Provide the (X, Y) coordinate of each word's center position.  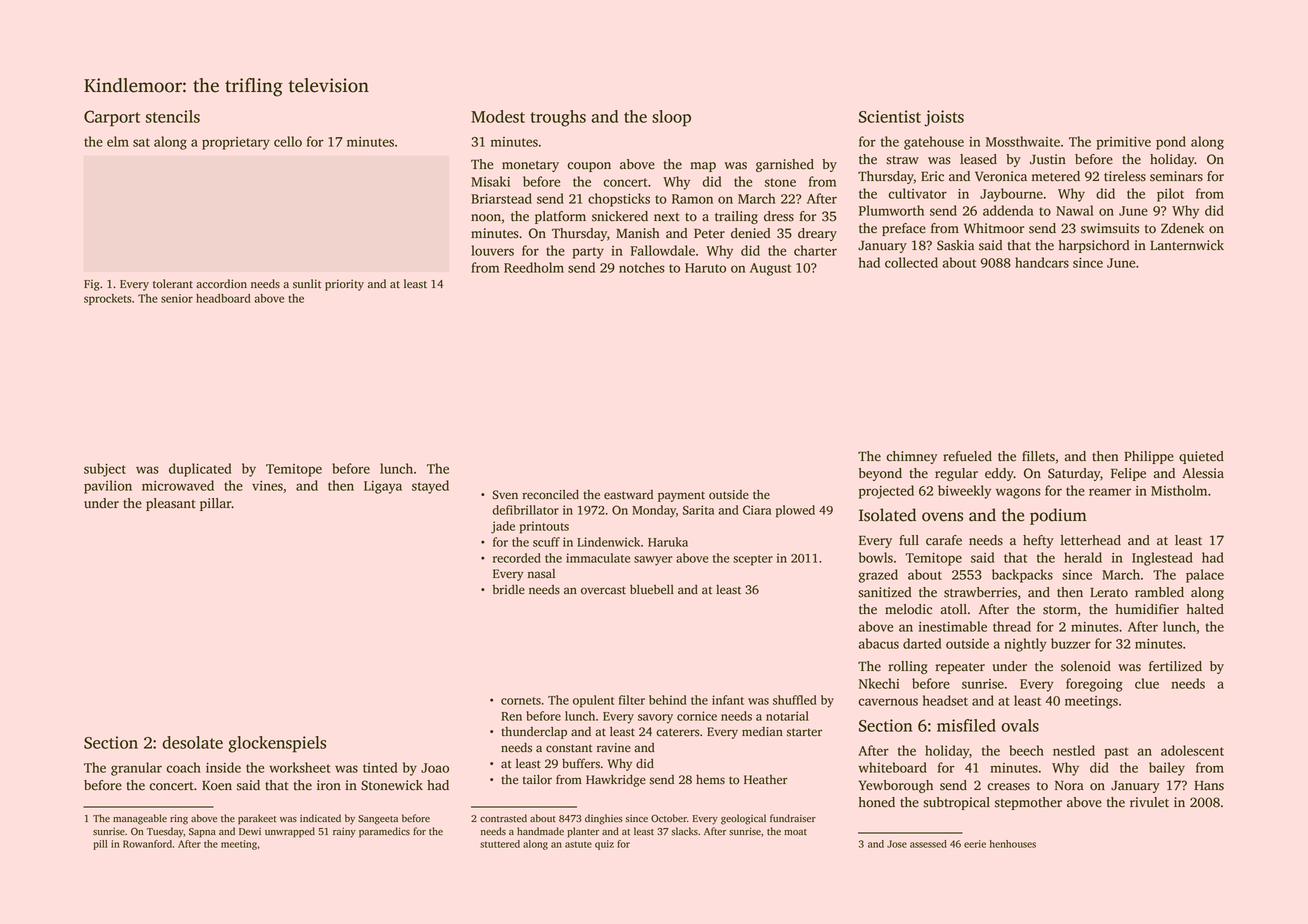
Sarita (698, 510)
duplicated (200, 470)
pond (1171, 143)
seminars (1176, 176)
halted (1205, 609)
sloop (671, 118)
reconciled (550, 494)
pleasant (171, 504)
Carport (112, 118)
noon (486, 218)
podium (1058, 516)
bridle (509, 590)
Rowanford (147, 844)
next (667, 217)
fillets (1038, 456)
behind (668, 700)
